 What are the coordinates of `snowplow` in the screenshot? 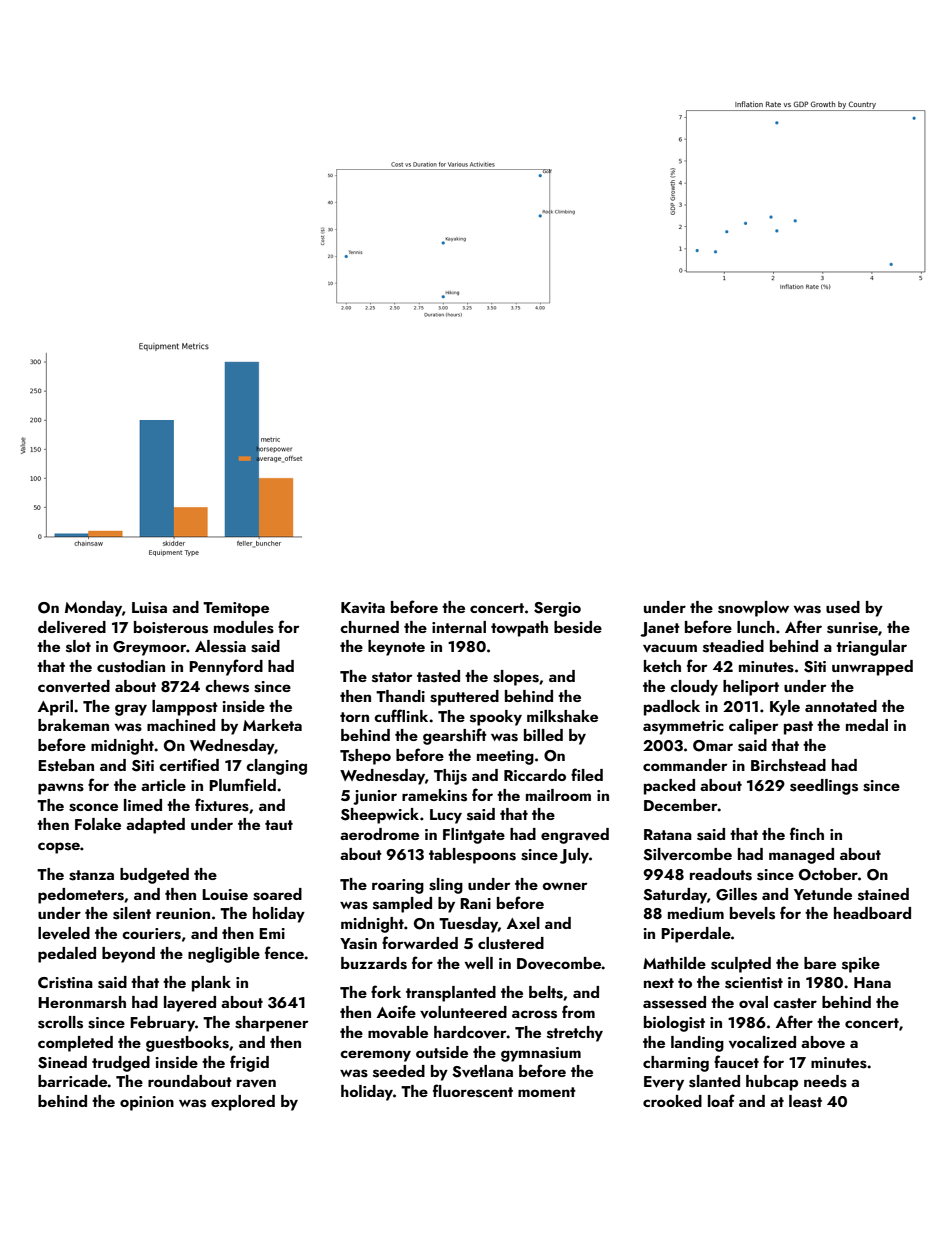 It's located at (753, 609).
